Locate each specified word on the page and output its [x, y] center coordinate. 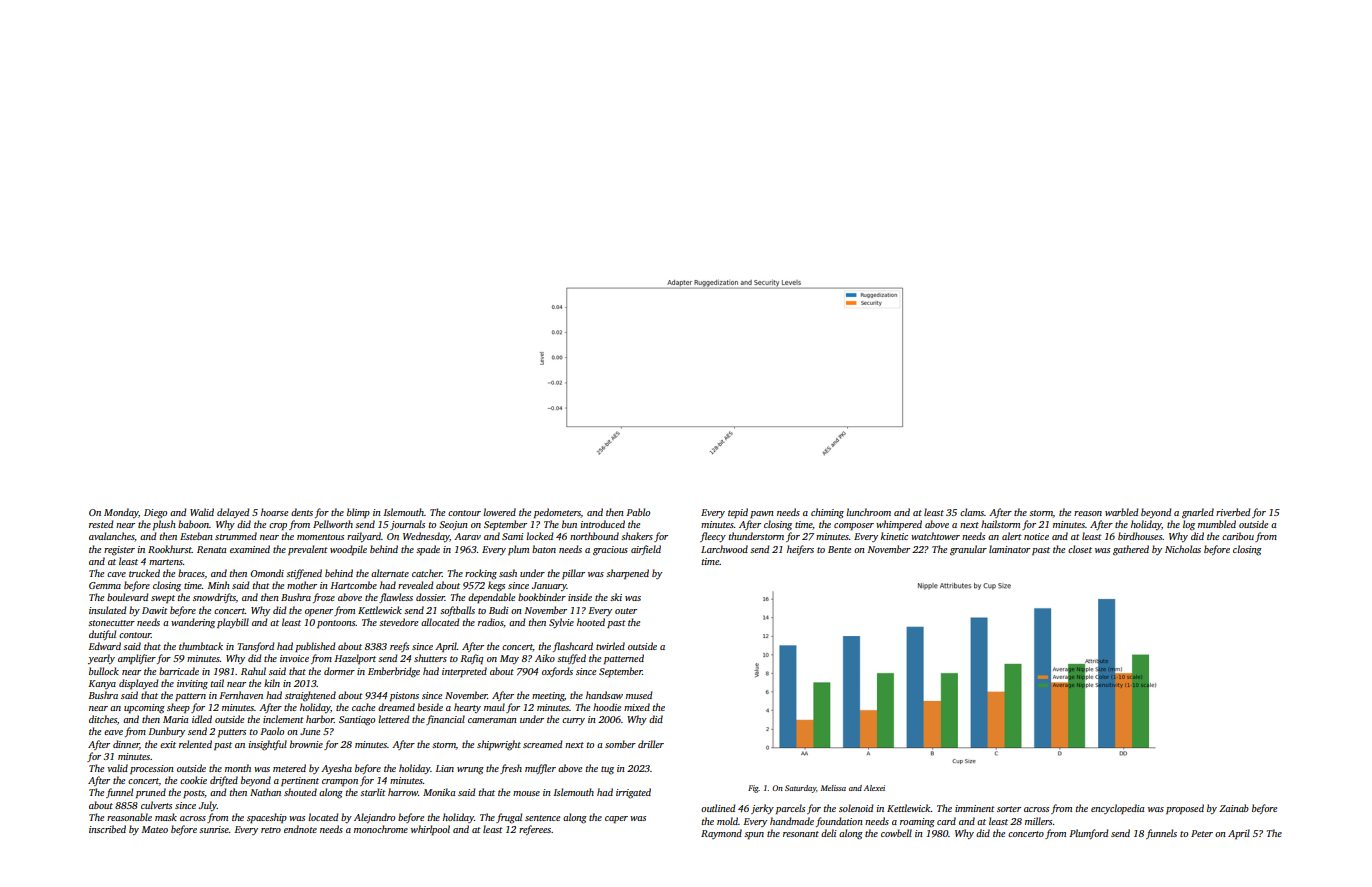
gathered [1131, 550]
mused [639, 695]
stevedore [398, 622]
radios [490, 622]
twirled [610, 646]
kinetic [894, 536]
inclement [283, 719]
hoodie [607, 707]
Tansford [256, 647]
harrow [403, 792]
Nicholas [1183, 549]
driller [651, 744]
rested [101, 524]
